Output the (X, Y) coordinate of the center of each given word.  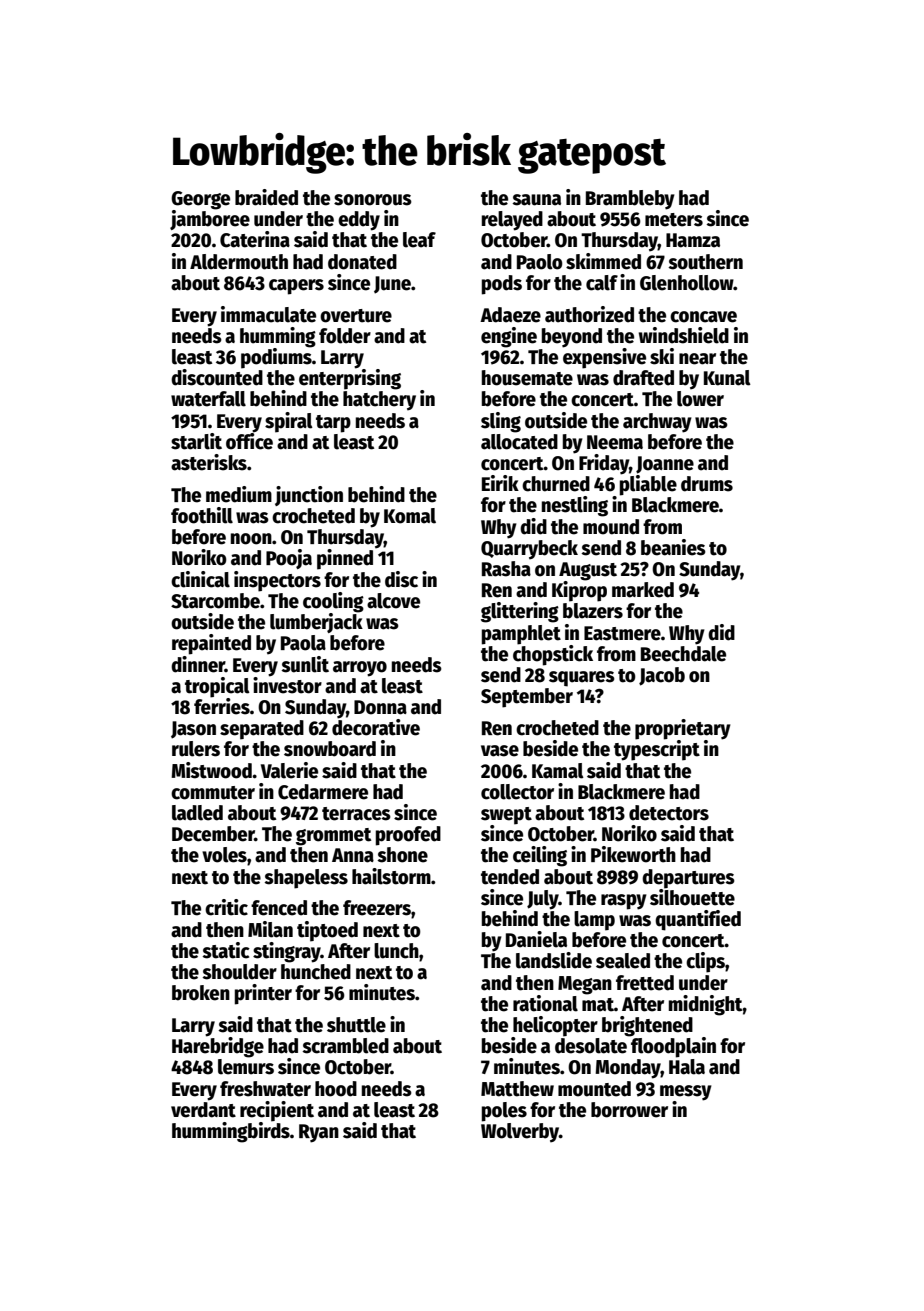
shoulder (239, 972)
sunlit (305, 664)
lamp (594, 921)
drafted (643, 378)
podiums (276, 358)
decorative (376, 727)
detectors (669, 813)
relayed (512, 221)
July (543, 900)
